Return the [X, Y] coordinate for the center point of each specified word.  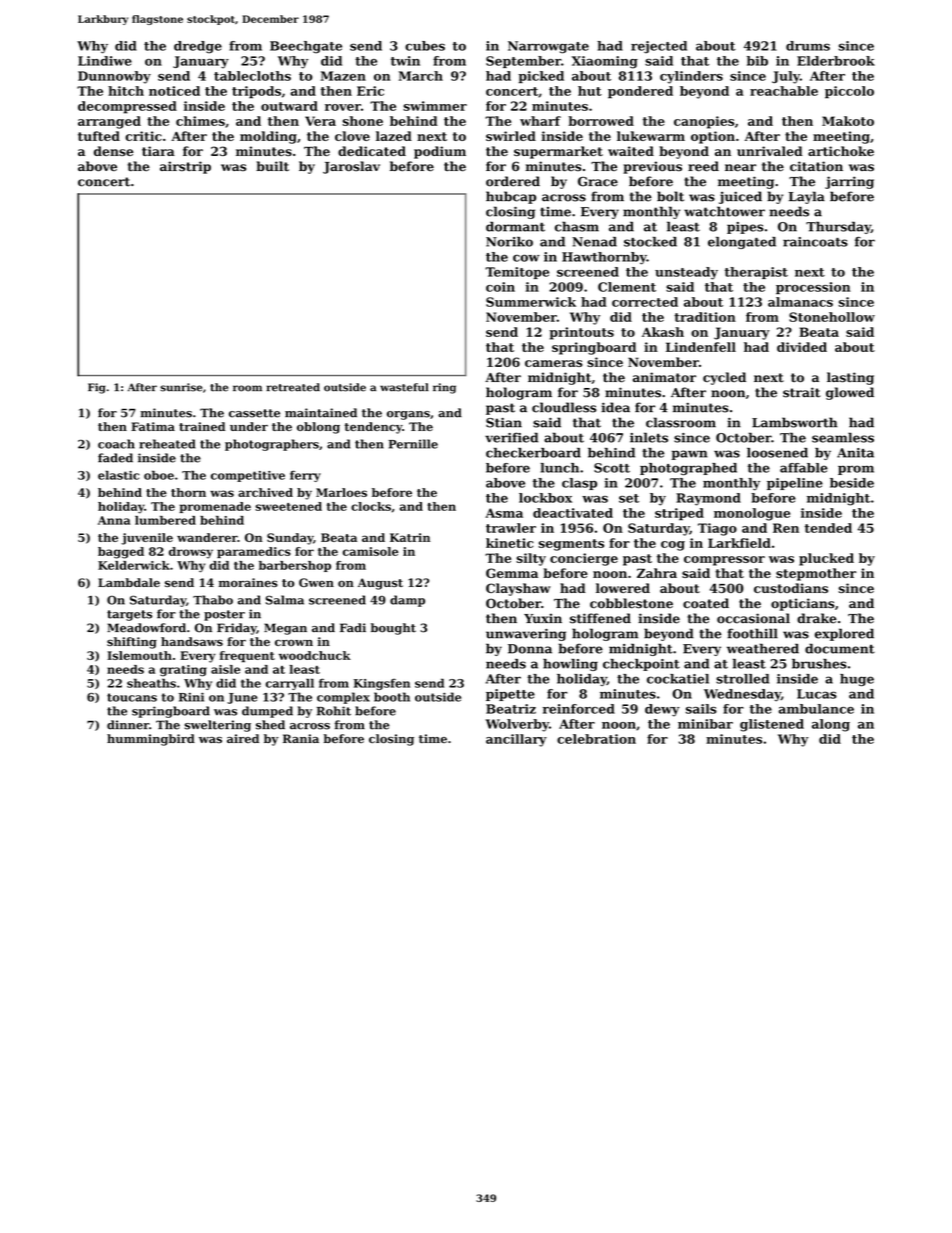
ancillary [516, 740]
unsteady [686, 273]
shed [270, 725]
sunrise [181, 387]
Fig [96, 388]
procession [813, 288]
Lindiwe [105, 61]
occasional [753, 618]
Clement [627, 287]
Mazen [343, 76]
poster [224, 615]
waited [631, 151]
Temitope [517, 273]
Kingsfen [382, 684]
